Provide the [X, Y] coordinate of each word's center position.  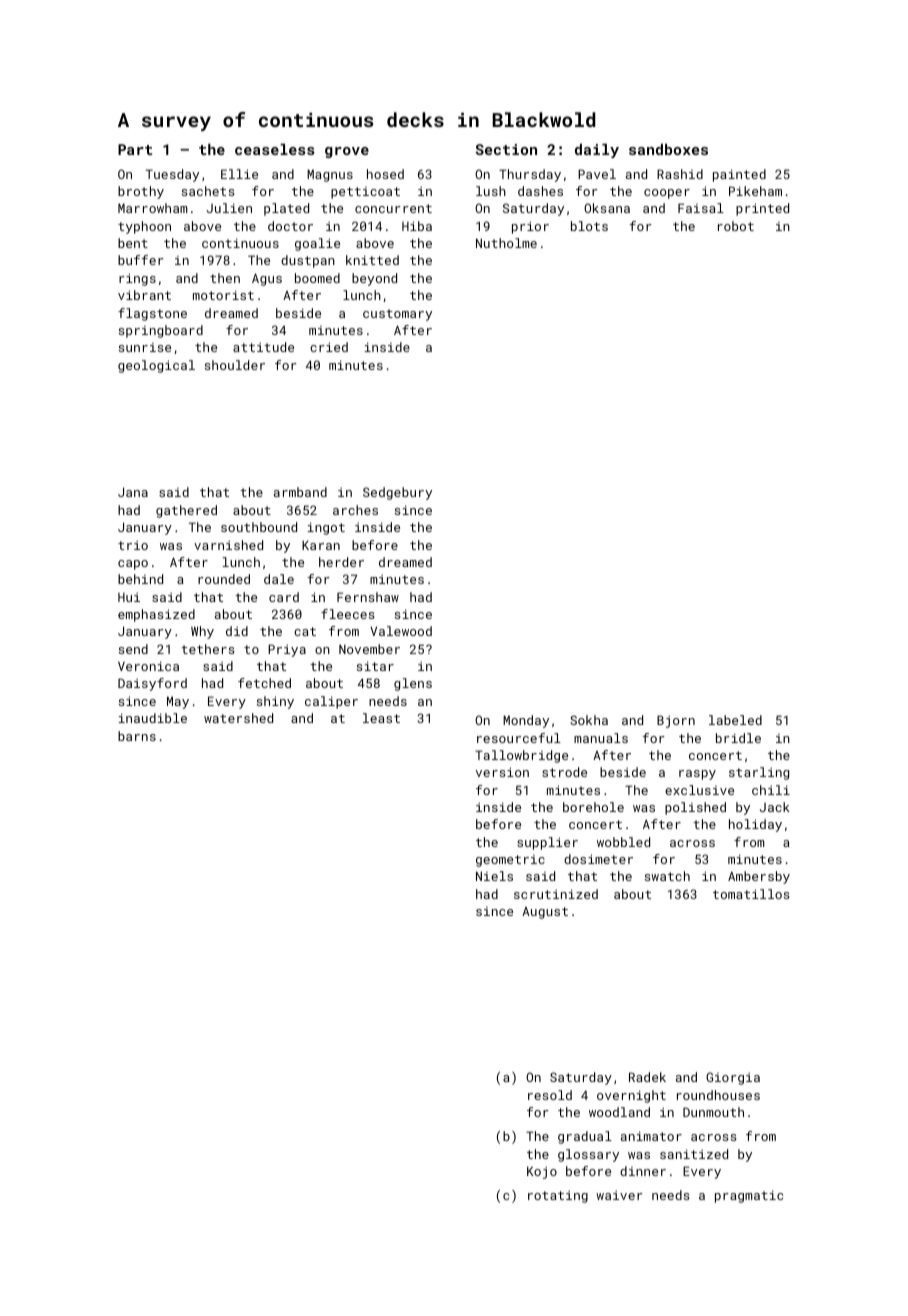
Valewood [401, 631]
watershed [238, 718]
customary [397, 315]
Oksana [607, 208]
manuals [601, 738]
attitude [263, 347]
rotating [558, 1196]
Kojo [542, 1172]
